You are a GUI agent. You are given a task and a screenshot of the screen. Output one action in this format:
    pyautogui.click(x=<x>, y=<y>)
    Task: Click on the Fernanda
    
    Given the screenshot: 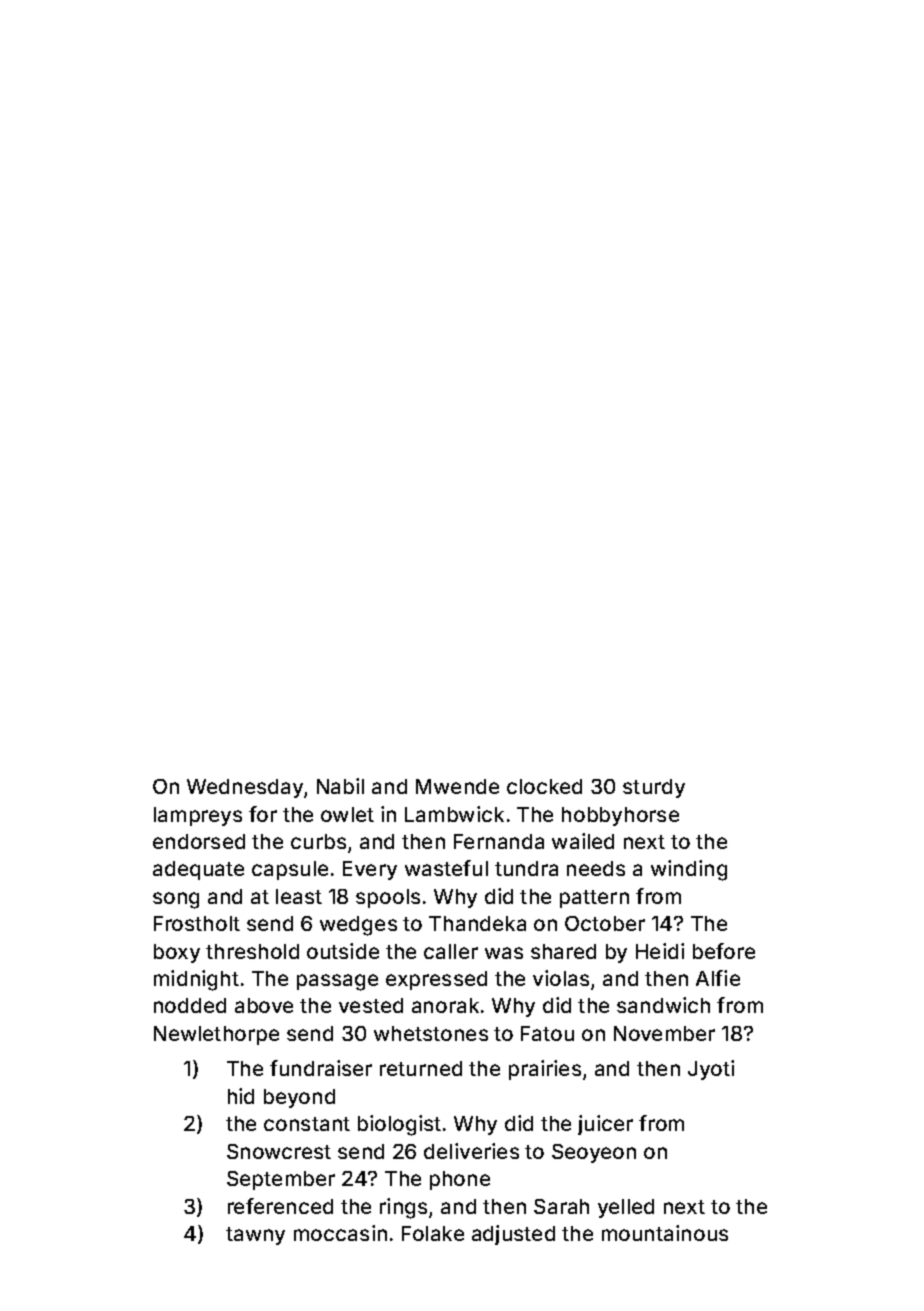 What is the action you would take?
    pyautogui.click(x=499, y=841)
